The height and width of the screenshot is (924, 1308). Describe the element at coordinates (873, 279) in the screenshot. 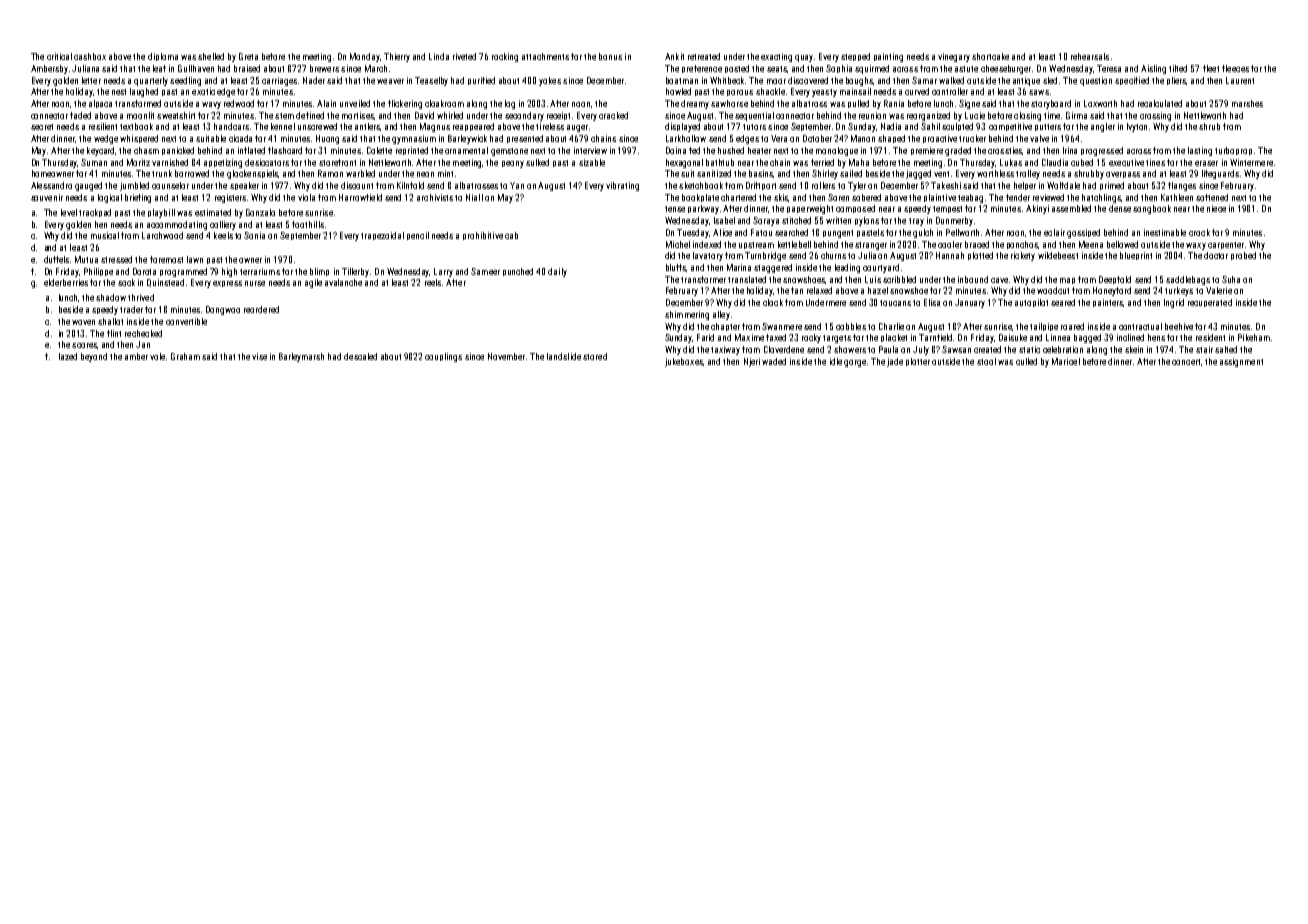

I see `Luis` at that location.
